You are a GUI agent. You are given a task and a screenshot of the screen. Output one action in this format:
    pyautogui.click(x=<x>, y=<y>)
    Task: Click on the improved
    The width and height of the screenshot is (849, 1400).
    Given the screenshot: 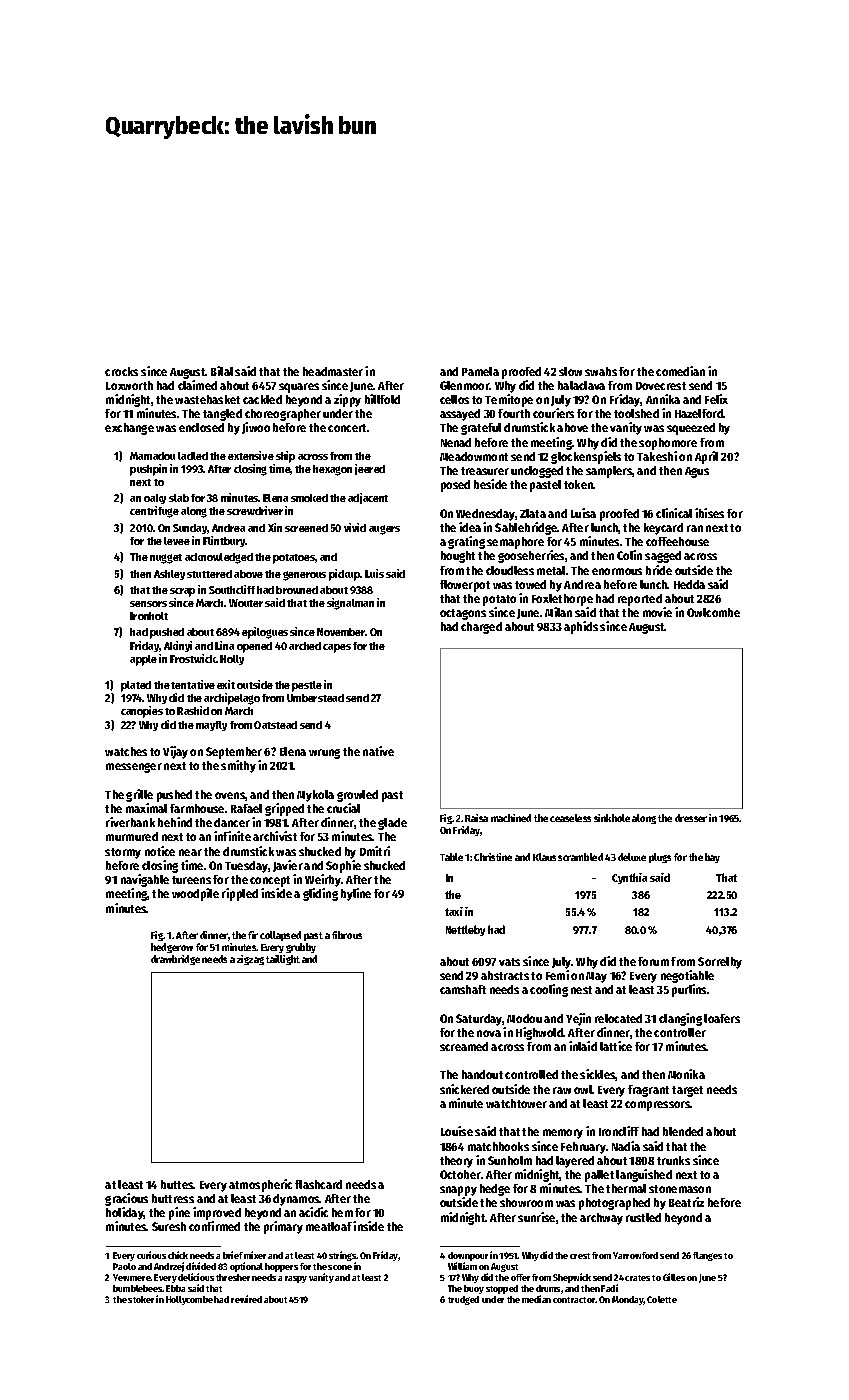 What is the action you would take?
    pyautogui.click(x=217, y=1213)
